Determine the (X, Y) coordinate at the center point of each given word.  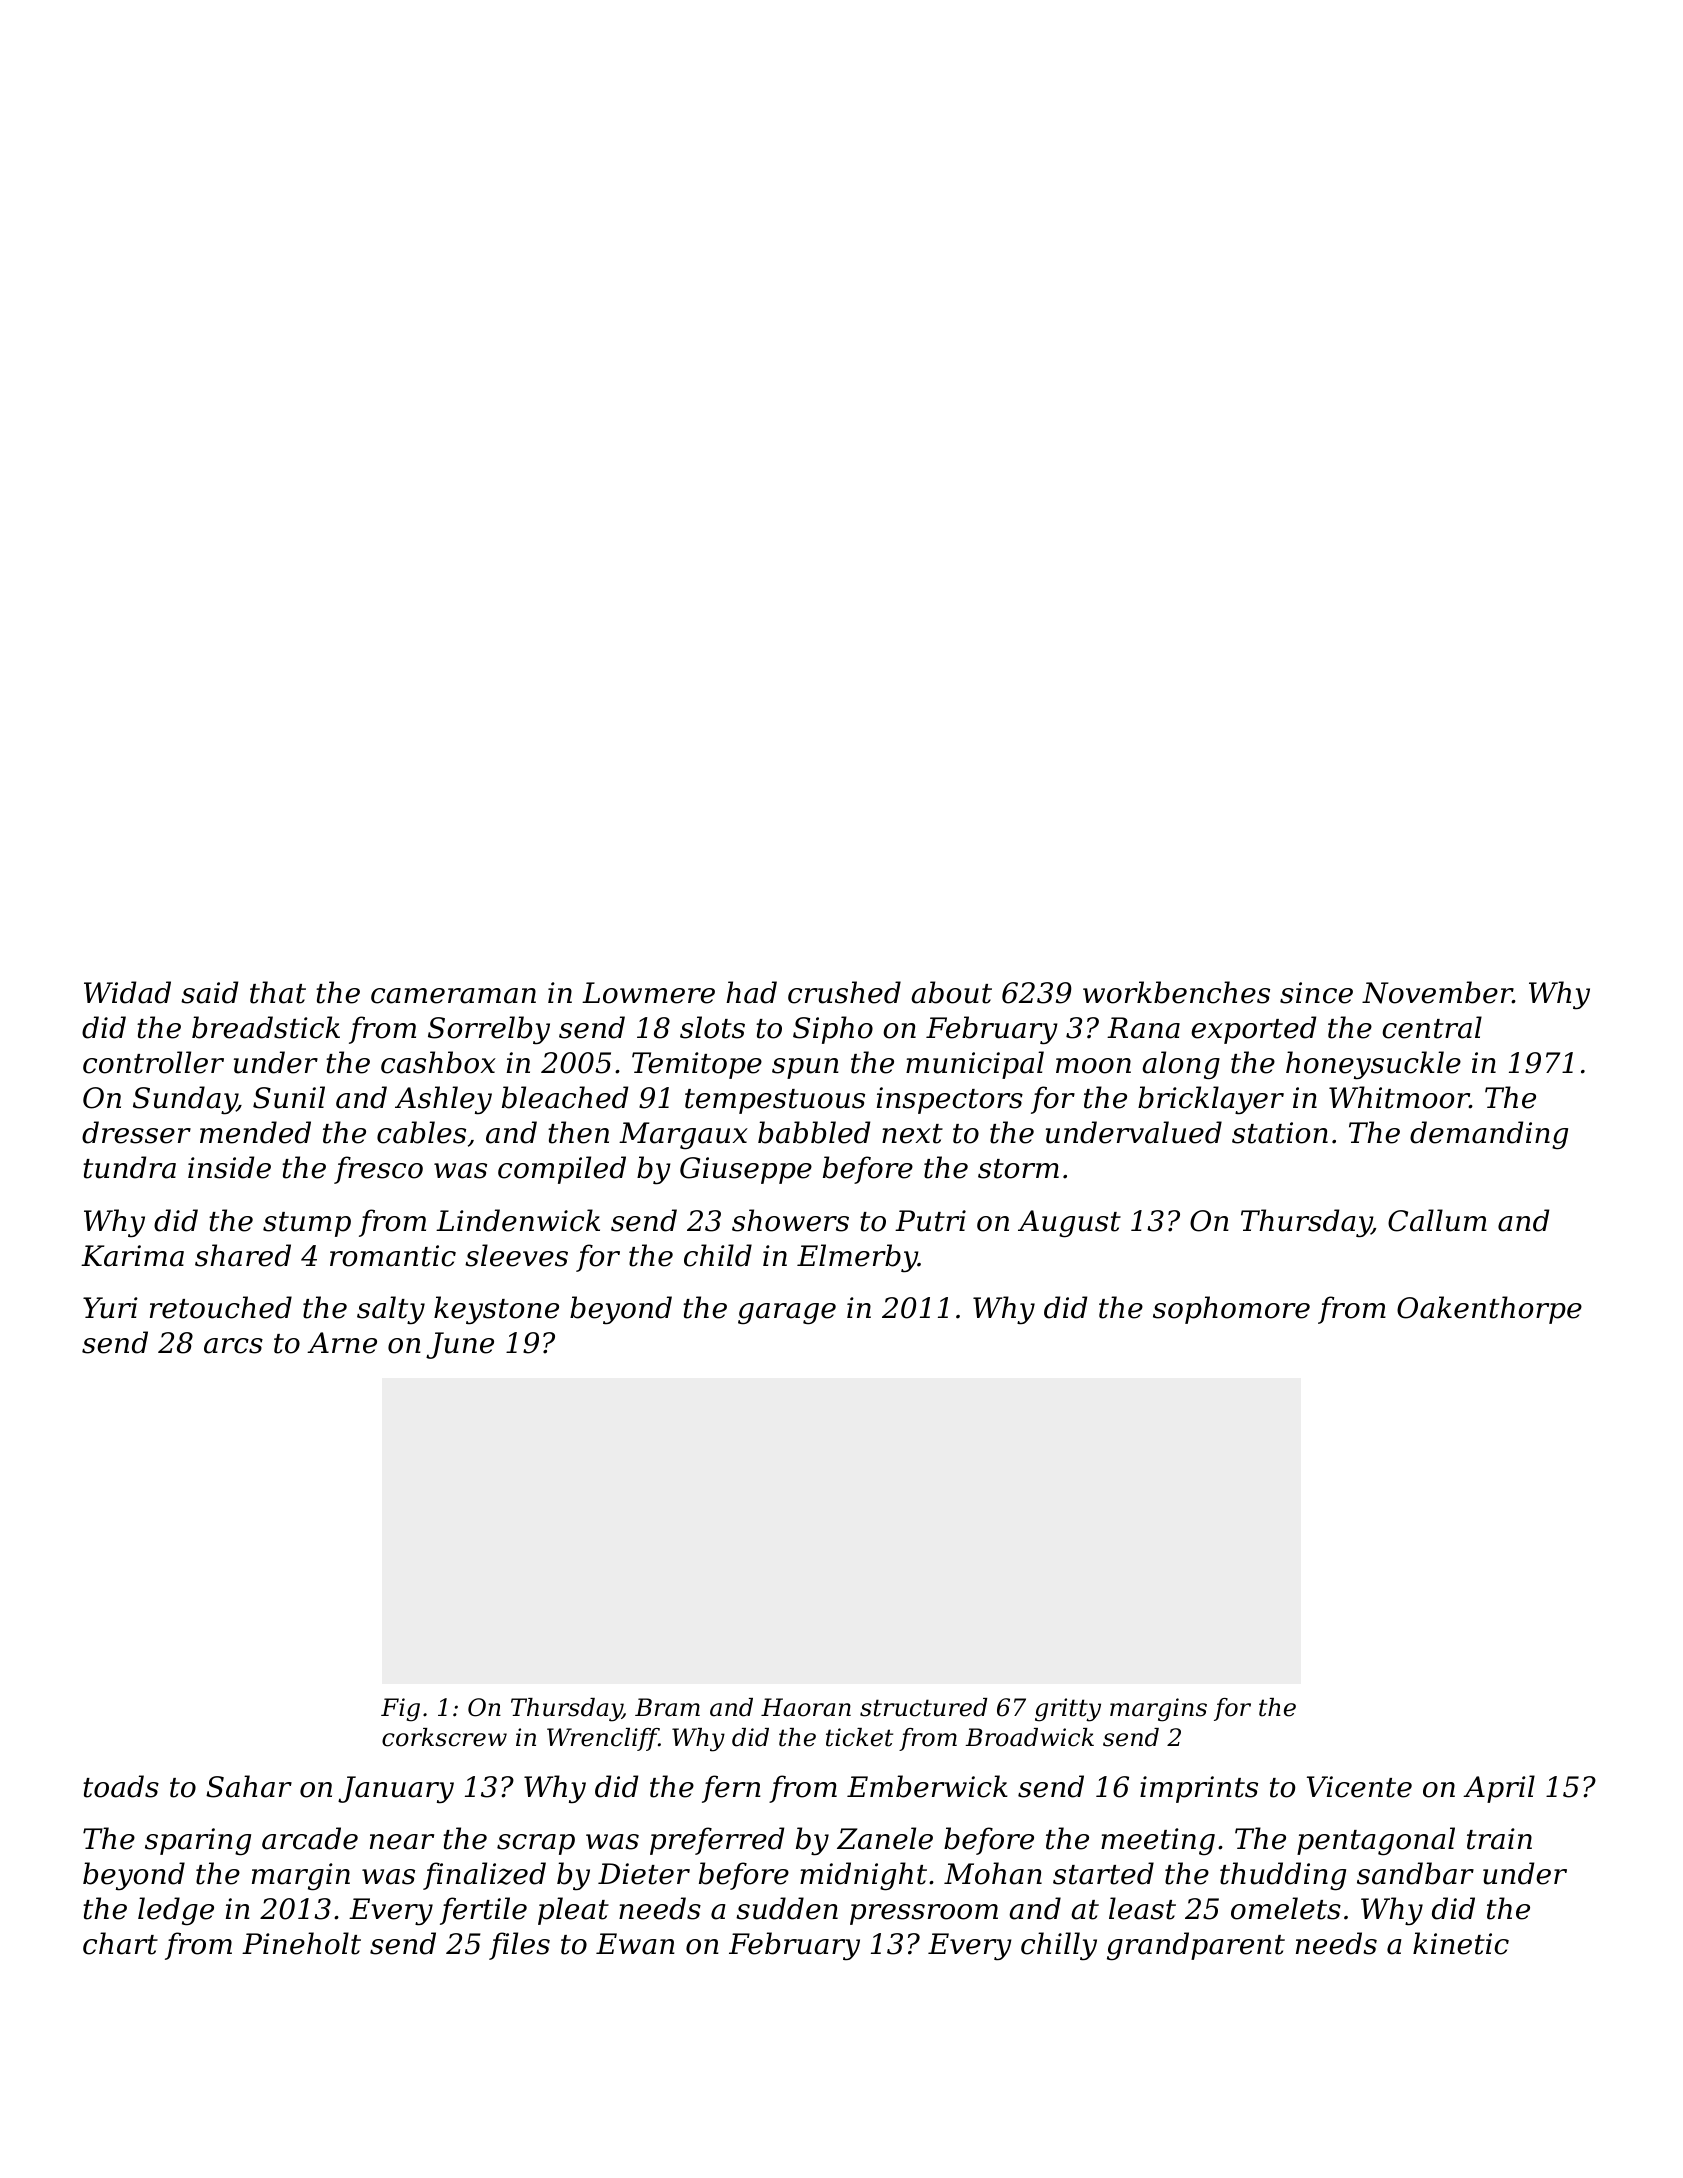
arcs (233, 1346)
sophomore (1231, 1310)
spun (805, 1068)
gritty (1068, 1710)
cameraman (453, 996)
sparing (198, 1842)
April (1499, 1789)
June (460, 1345)
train (1499, 1839)
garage (787, 1313)
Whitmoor (1399, 1097)
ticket (859, 1737)
